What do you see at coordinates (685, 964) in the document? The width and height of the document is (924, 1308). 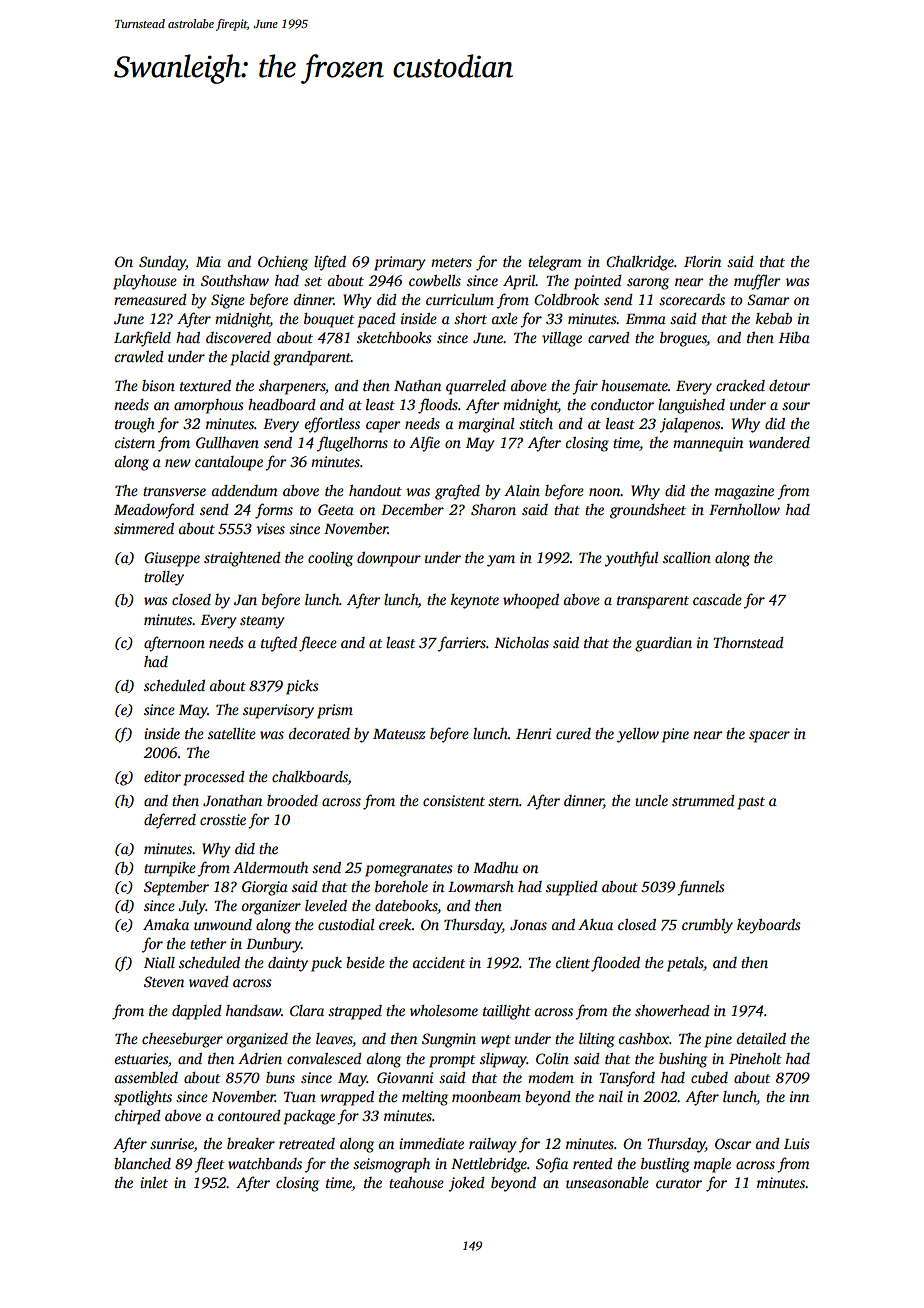 I see `petals` at bounding box center [685, 964].
